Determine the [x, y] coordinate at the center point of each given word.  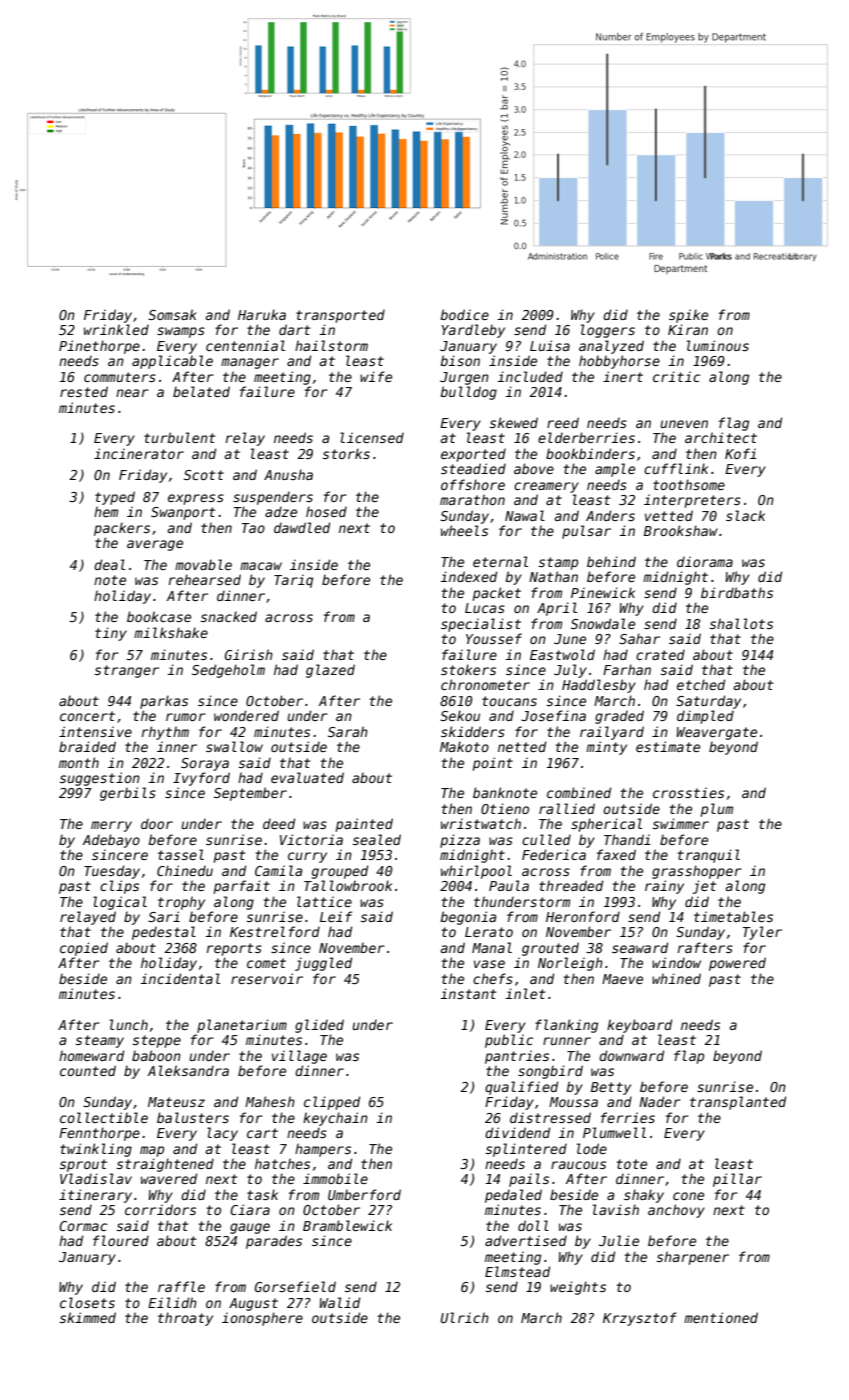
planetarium [242, 1026]
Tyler [762, 933]
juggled [323, 964]
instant [468, 993]
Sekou [460, 715]
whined [676, 978]
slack [745, 515]
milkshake [171, 632]
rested [84, 391]
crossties [688, 792]
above [534, 468]
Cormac [83, 1226]
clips [119, 887]
